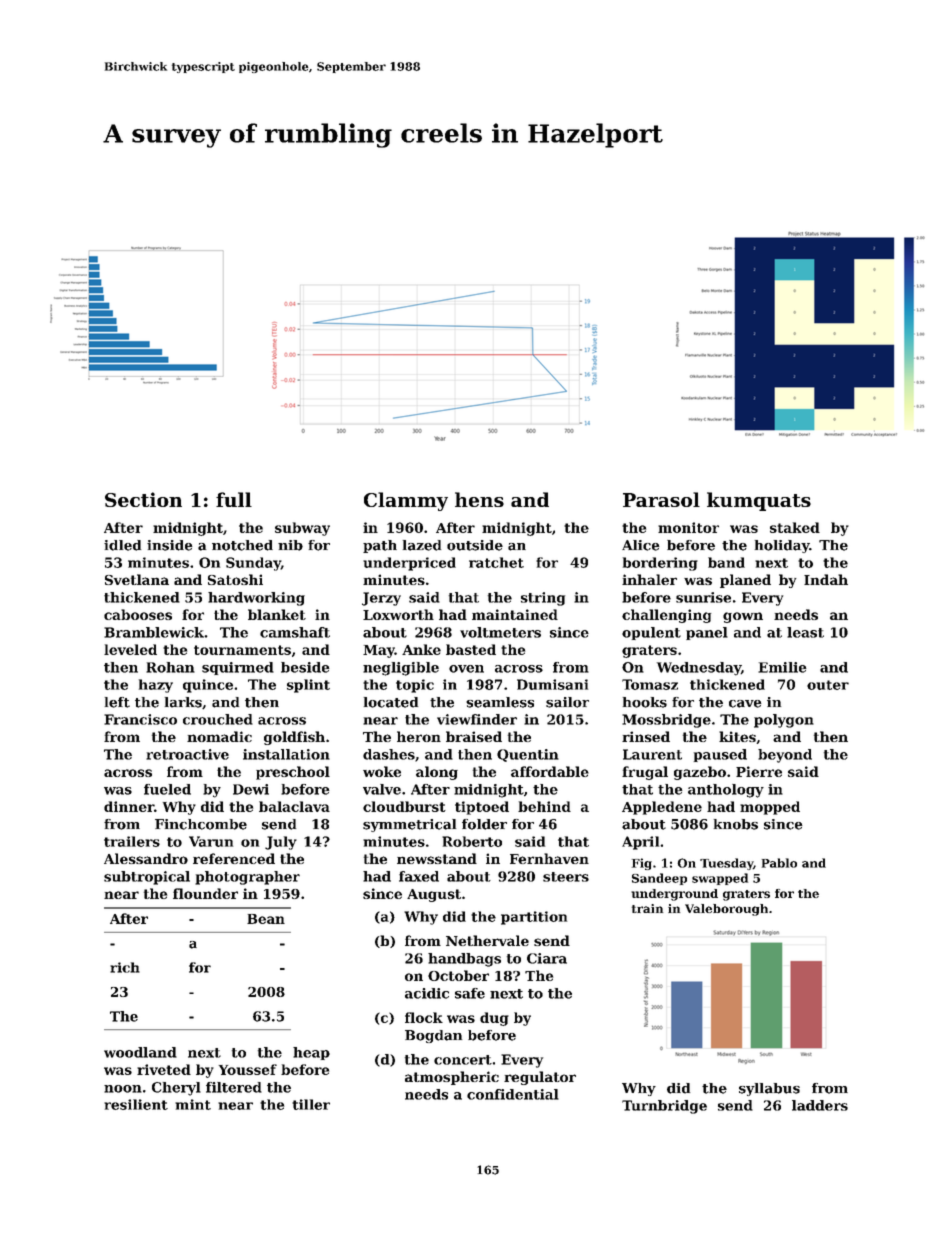 Image resolution: width=952 pixels, height=1233 pixels. I want to click on flounder, so click(205, 893).
